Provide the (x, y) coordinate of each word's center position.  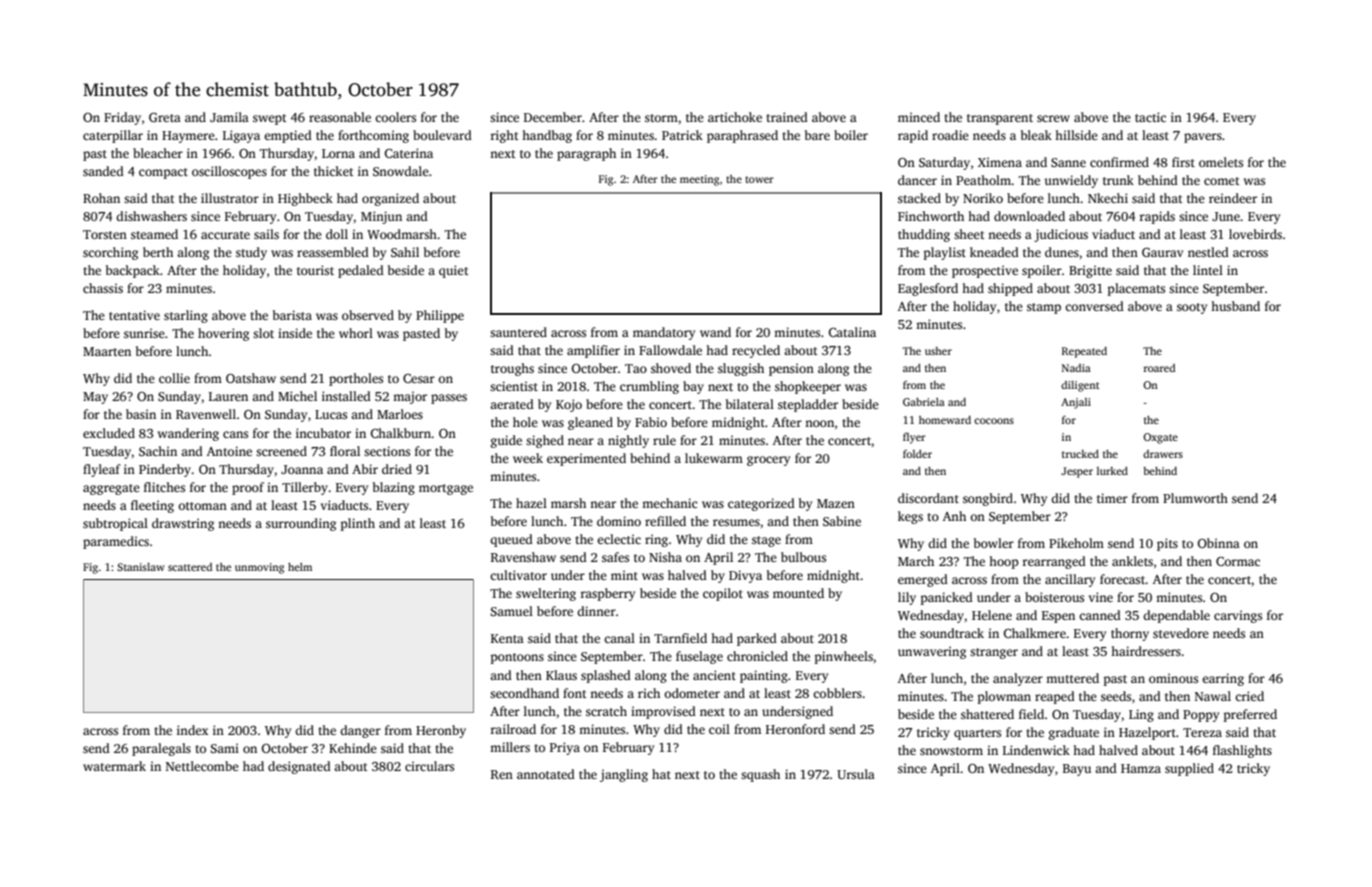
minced (919, 117)
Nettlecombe (202, 766)
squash (760, 775)
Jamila (229, 117)
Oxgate (1160, 438)
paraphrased (742, 136)
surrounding (301, 524)
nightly (628, 441)
